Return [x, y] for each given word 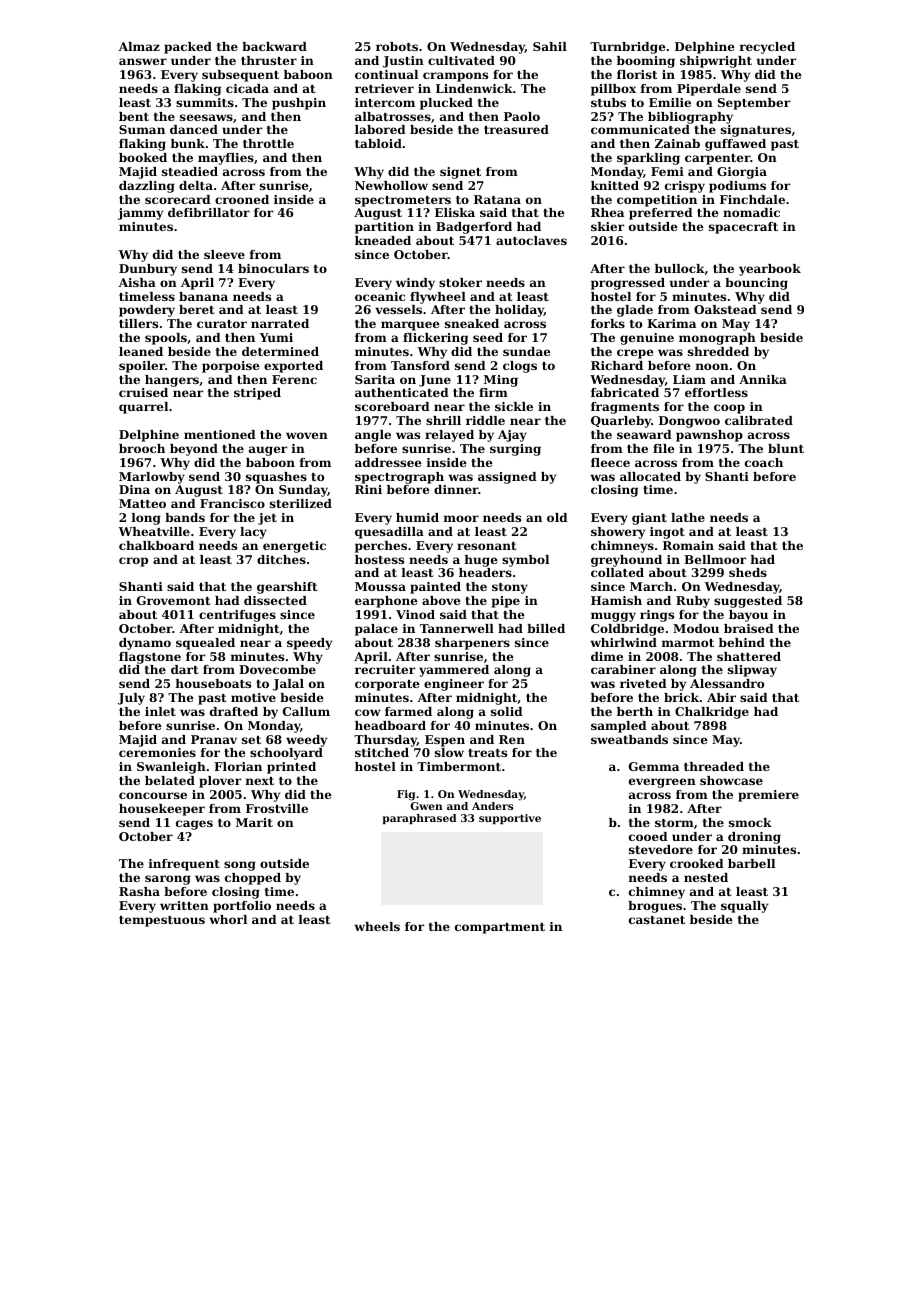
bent [134, 116]
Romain [688, 545]
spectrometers [403, 201]
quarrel [143, 408]
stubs [608, 102]
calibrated [759, 420]
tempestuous [162, 921]
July [131, 699]
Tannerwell [457, 628]
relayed [449, 436]
